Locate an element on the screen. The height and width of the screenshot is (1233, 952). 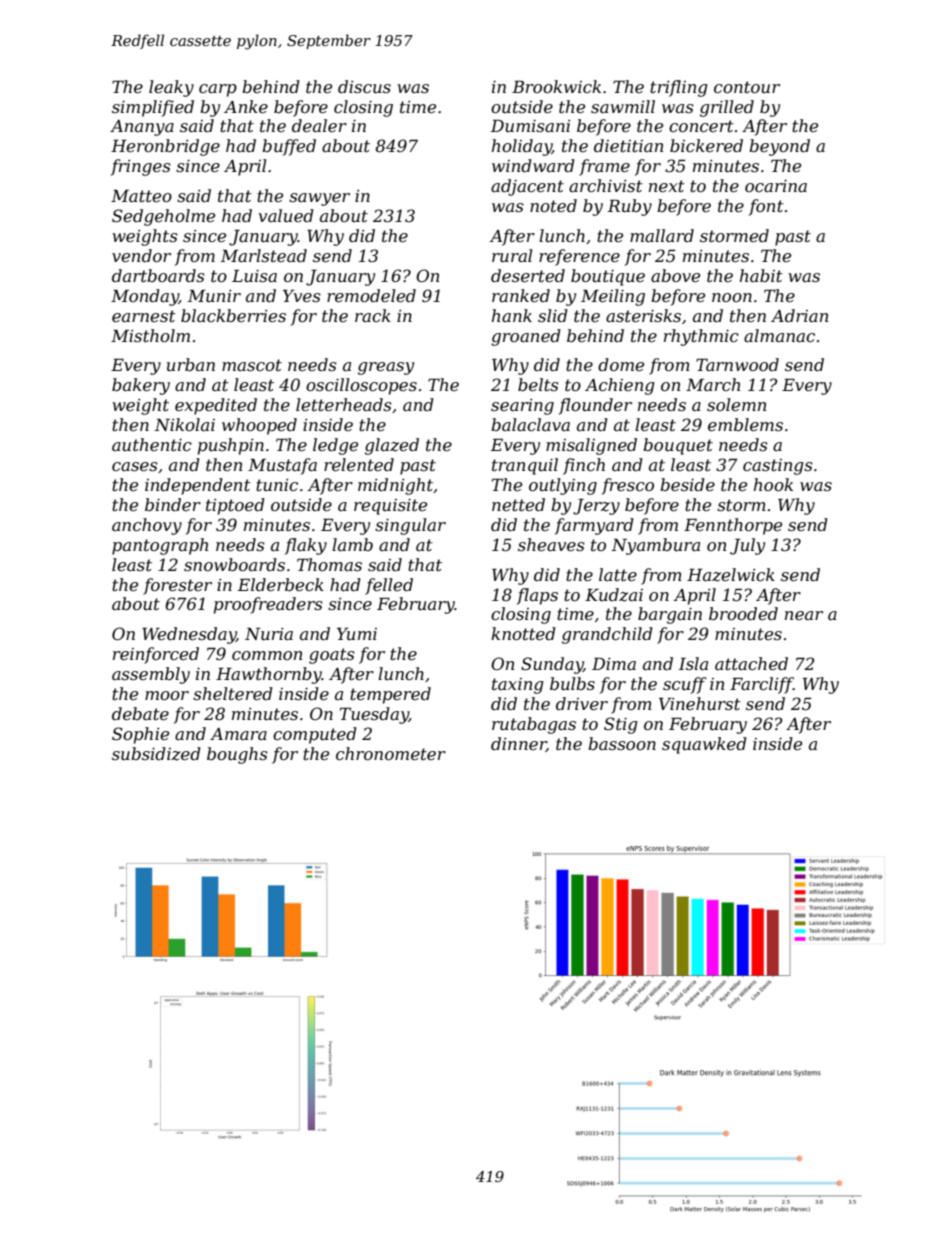
contour is located at coordinates (747, 87).
